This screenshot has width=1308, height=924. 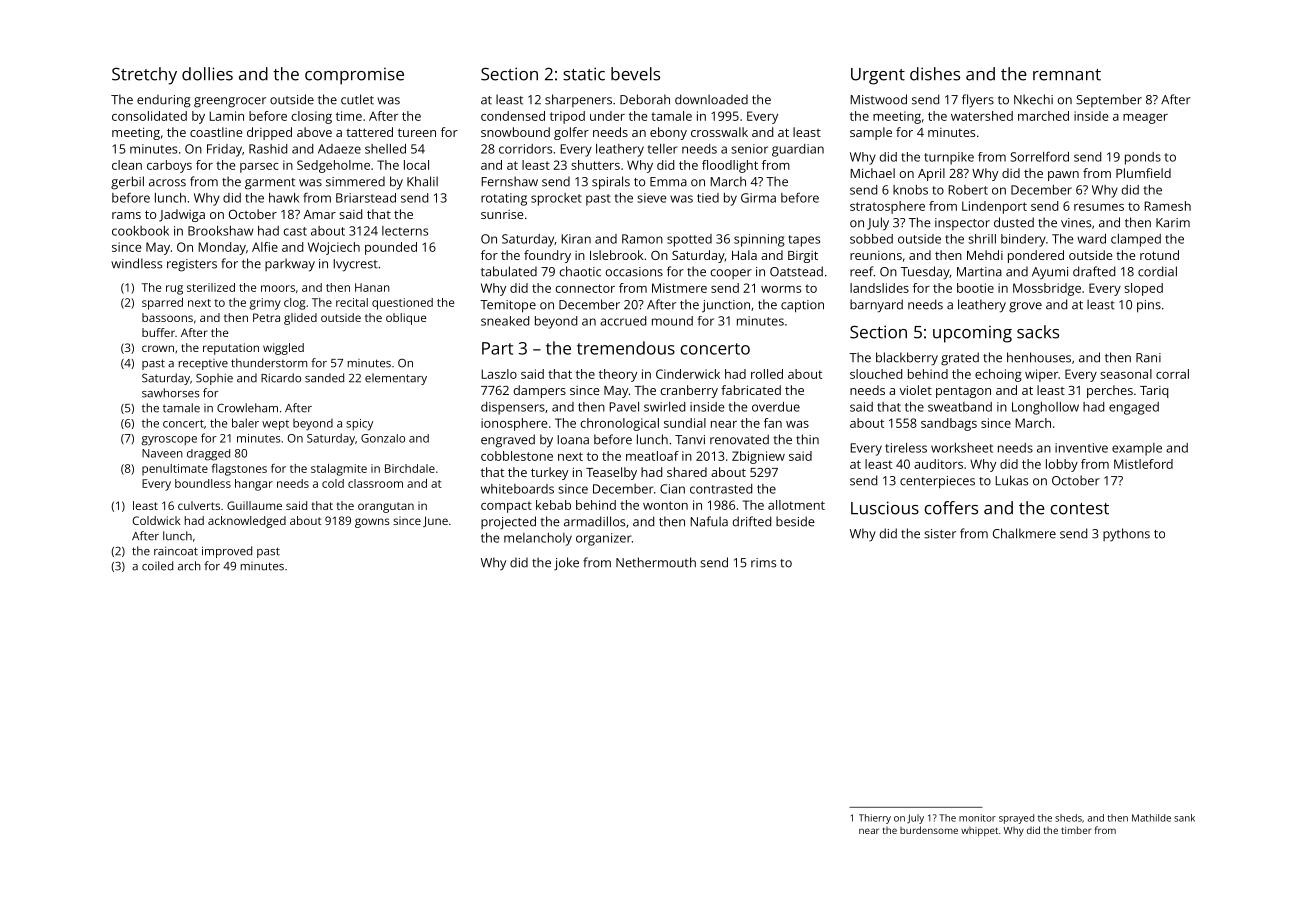 I want to click on Sorrelford, so click(x=1039, y=157).
